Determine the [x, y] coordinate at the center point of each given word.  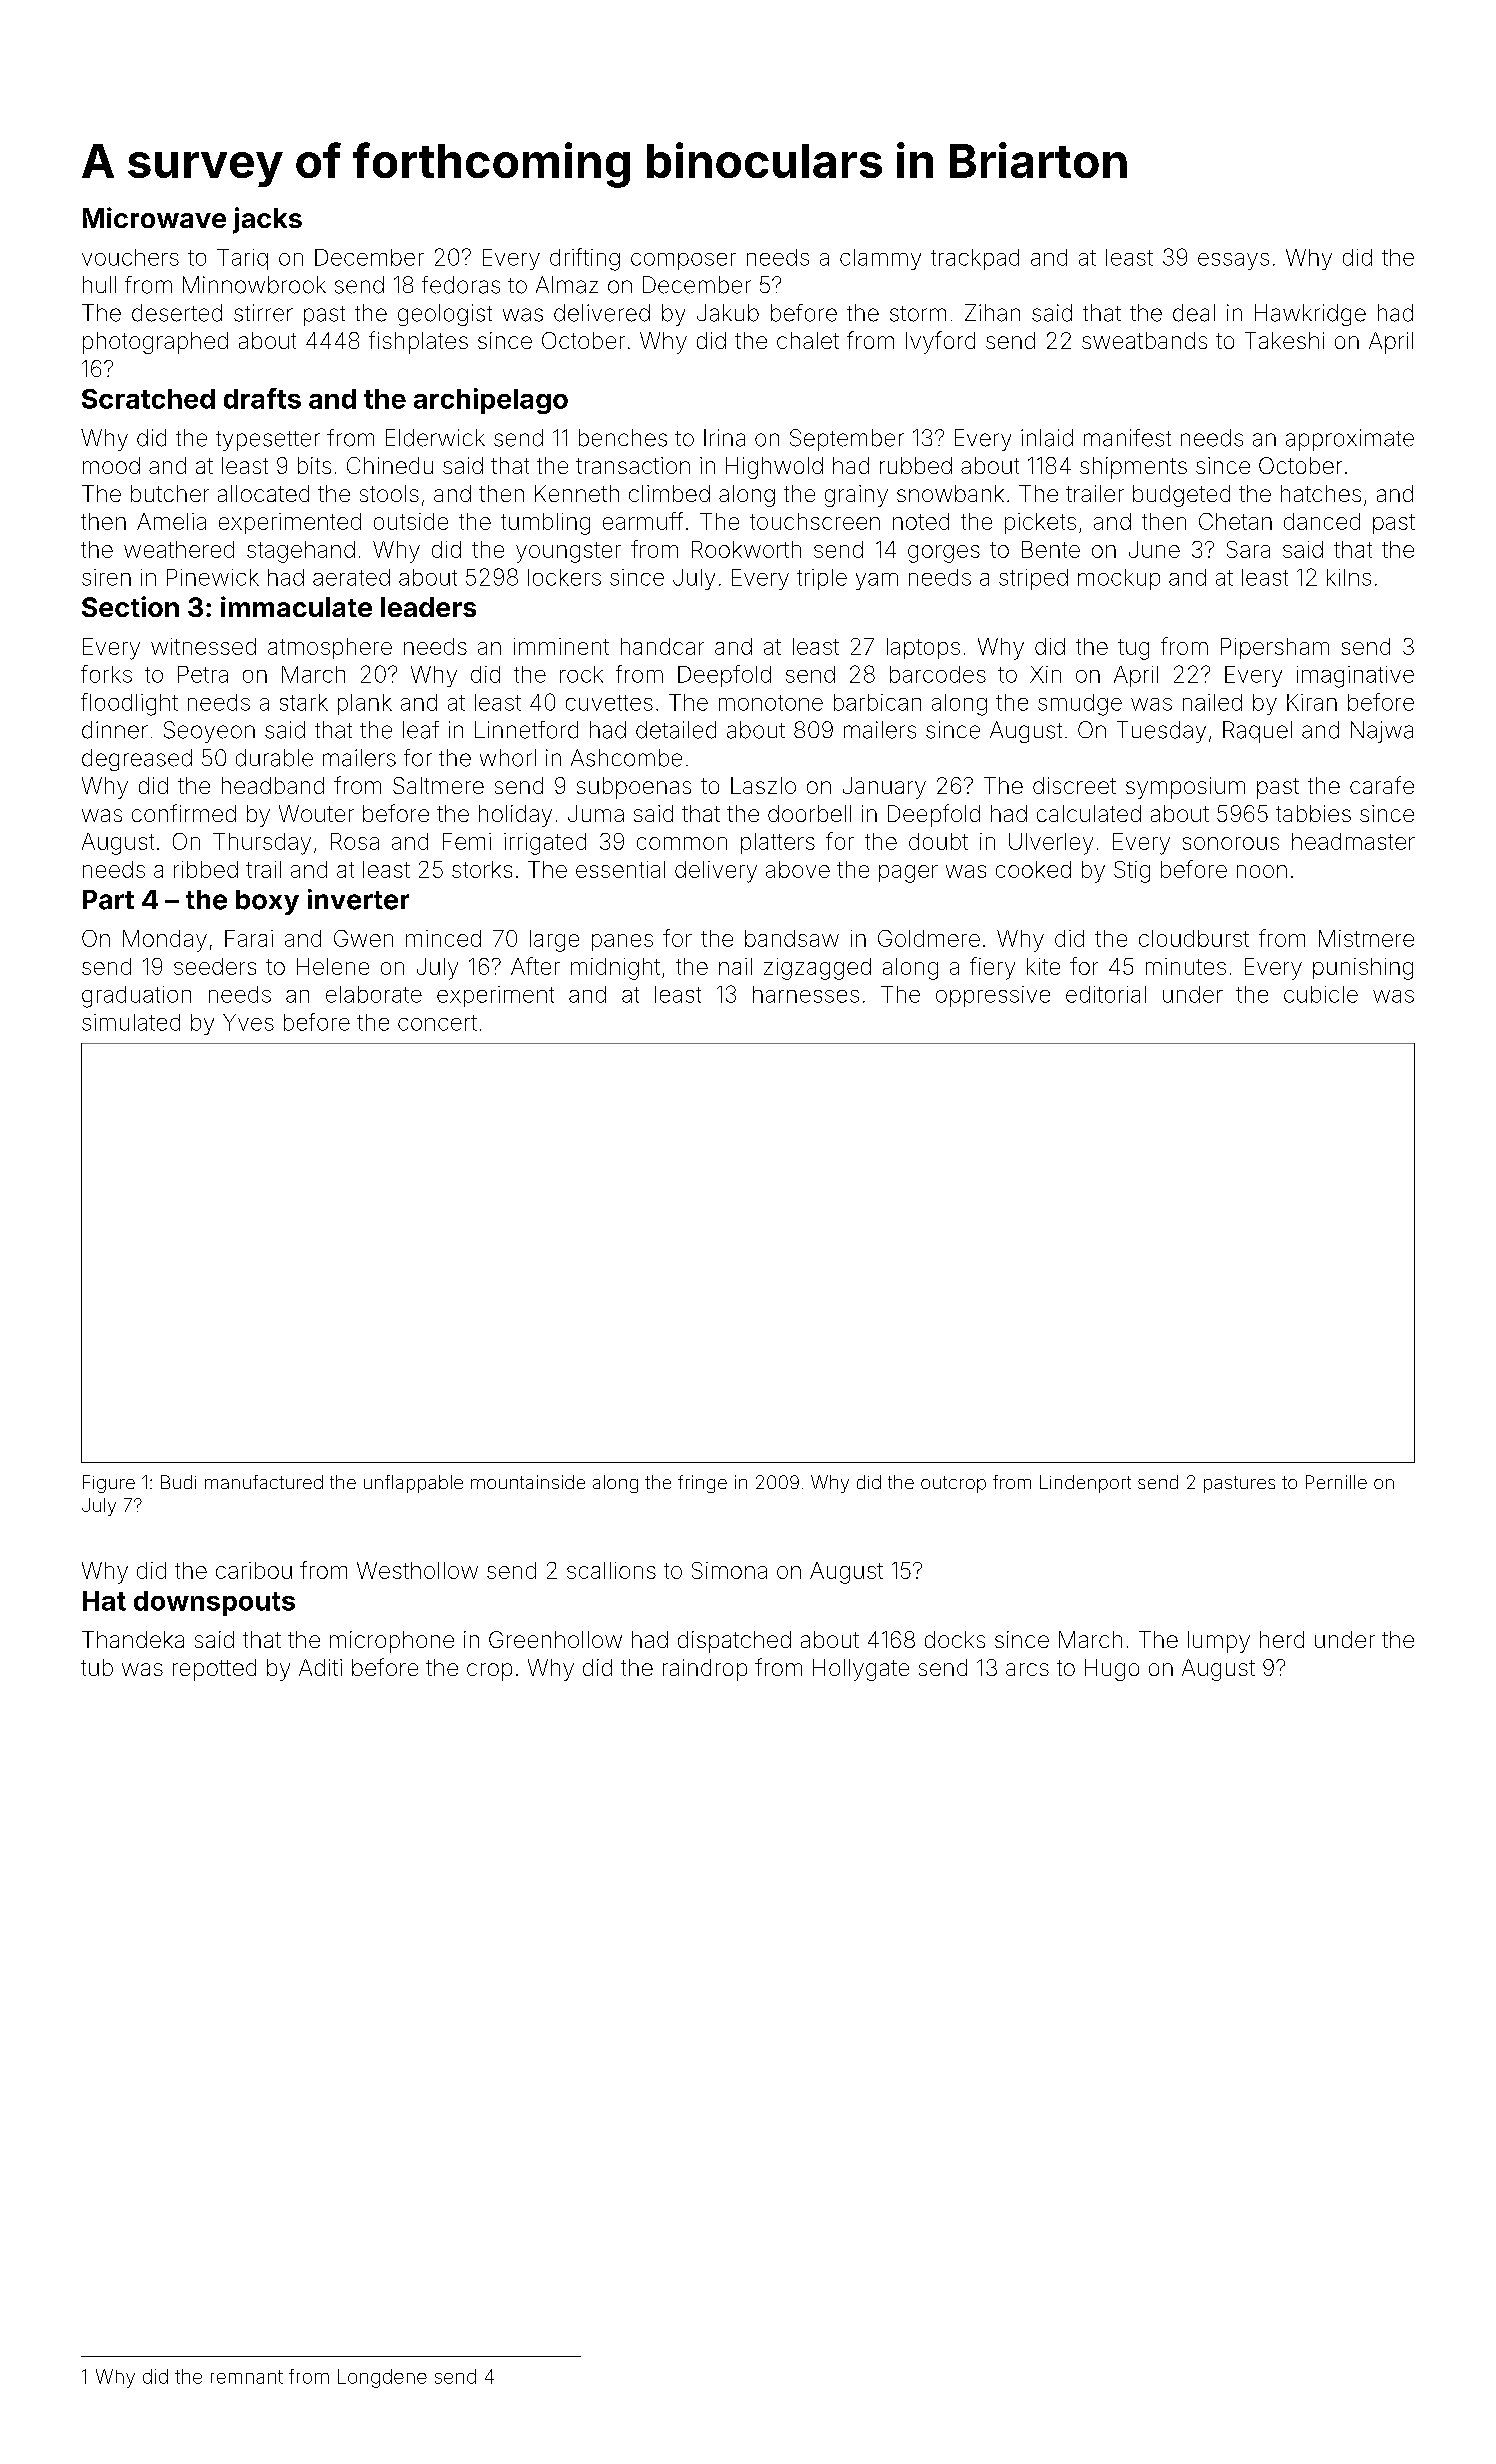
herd [1282, 1639]
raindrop [705, 1670]
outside [411, 521]
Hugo [1112, 1670]
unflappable [413, 1484]
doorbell [809, 813]
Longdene [382, 2378]
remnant [247, 2377]
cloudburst [1194, 938]
